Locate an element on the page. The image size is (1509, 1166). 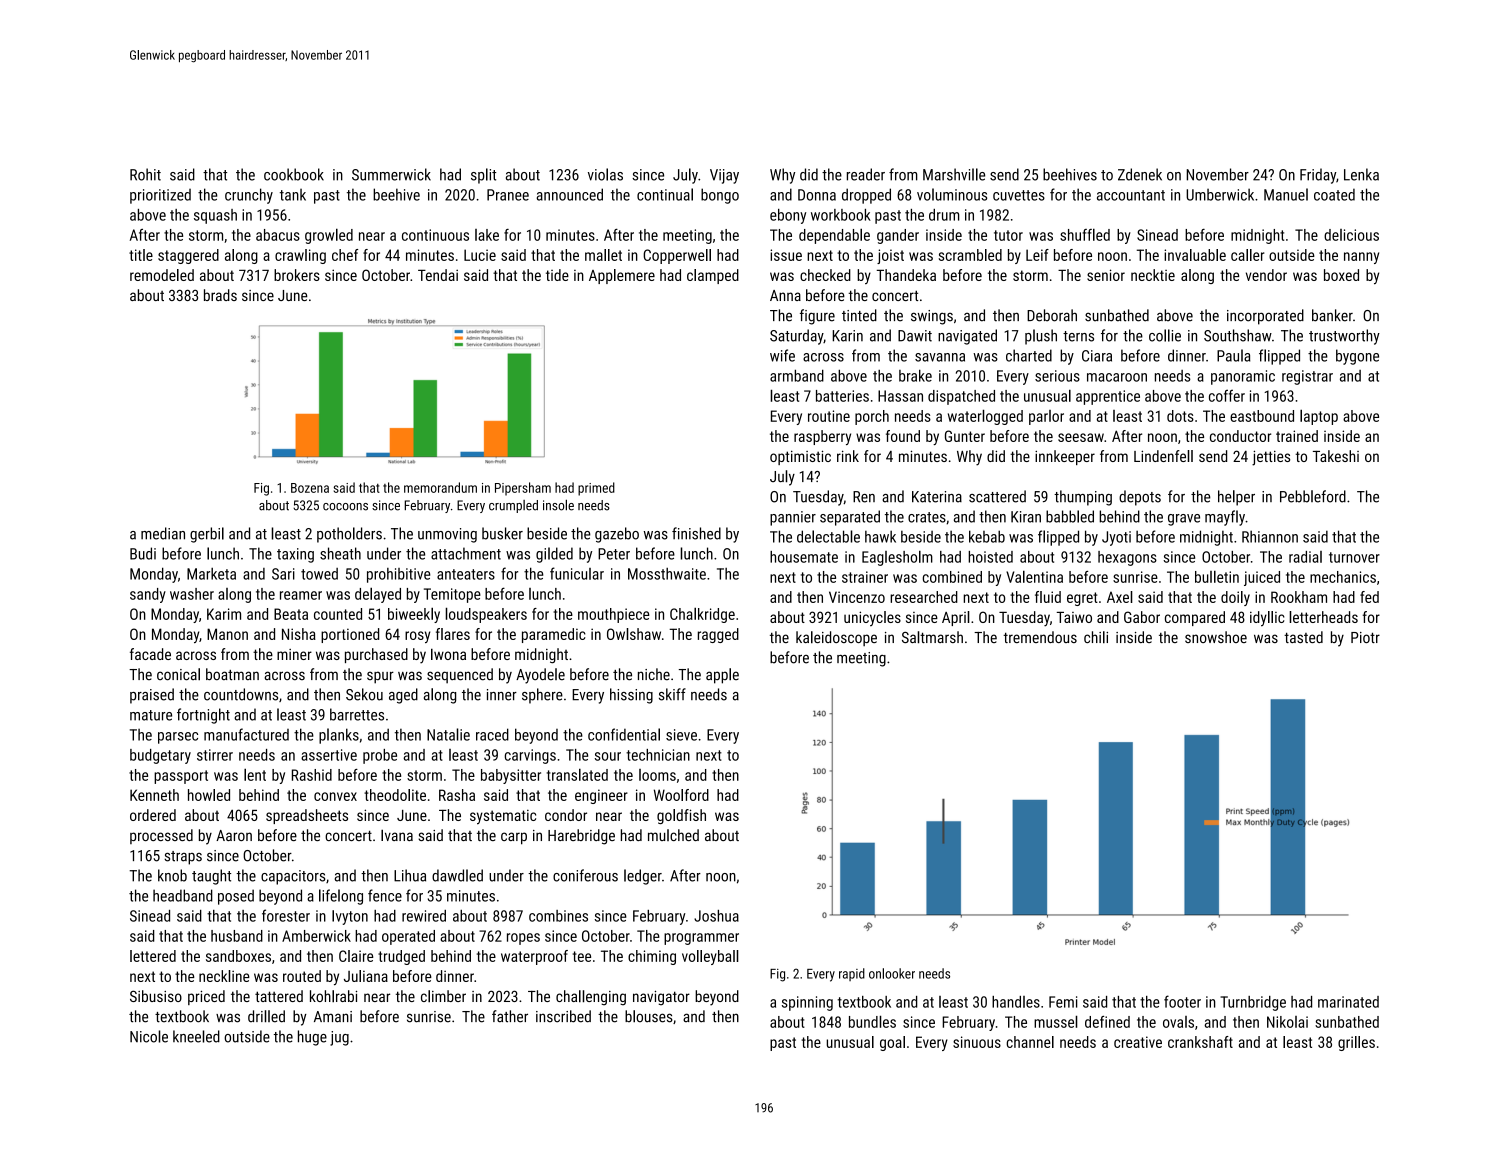
Marshville is located at coordinates (954, 174).
